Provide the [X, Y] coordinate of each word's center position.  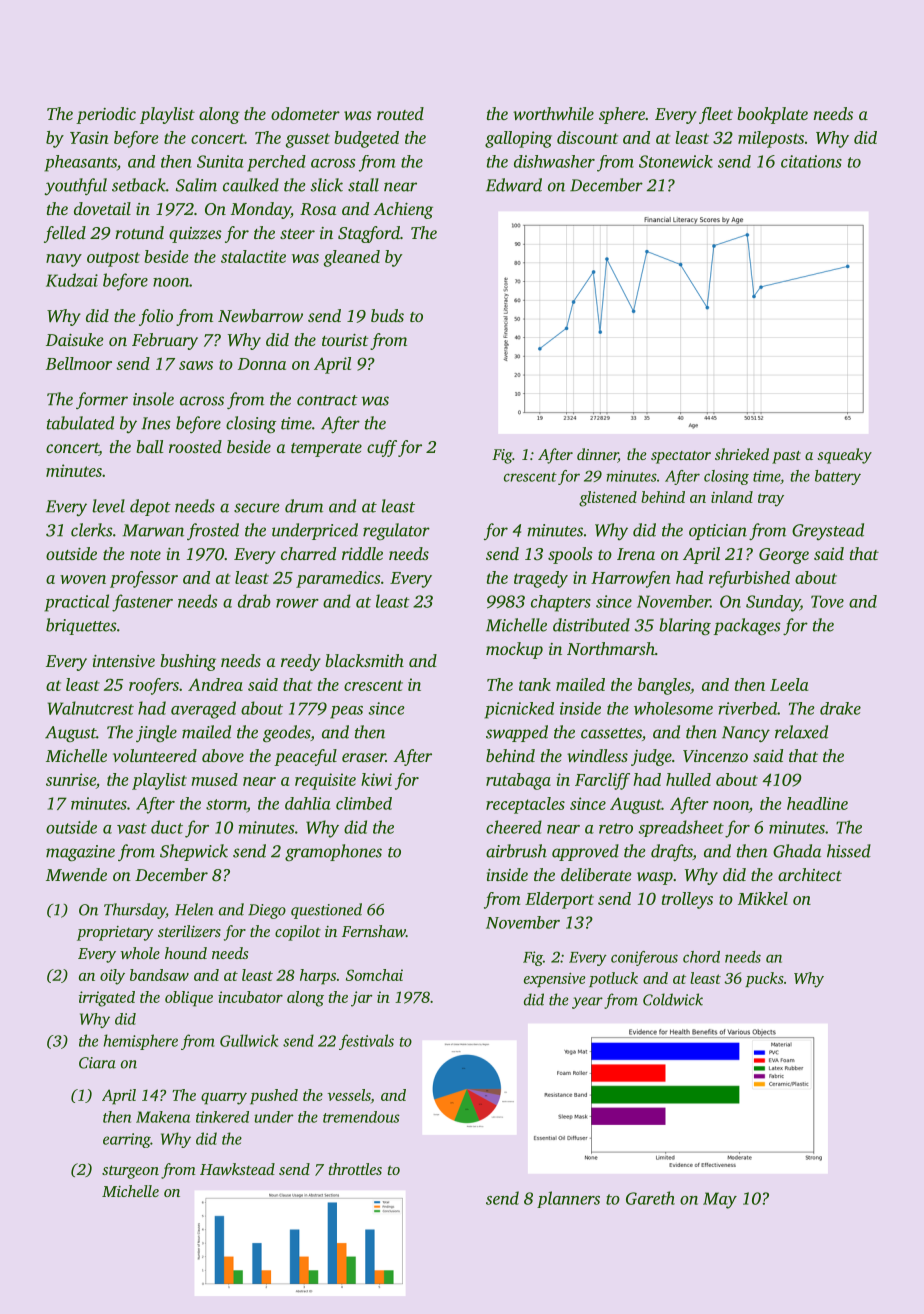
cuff [382, 448]
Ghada [797, 851]
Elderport [559, 900]
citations [811, 161]
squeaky [844, 456]
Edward [514, 185]
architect [810, 874]
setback [139, 185]
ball [149, 446]
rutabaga [518, 781]
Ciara [97, 1063]
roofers [154, 686]
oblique [189, 999]
